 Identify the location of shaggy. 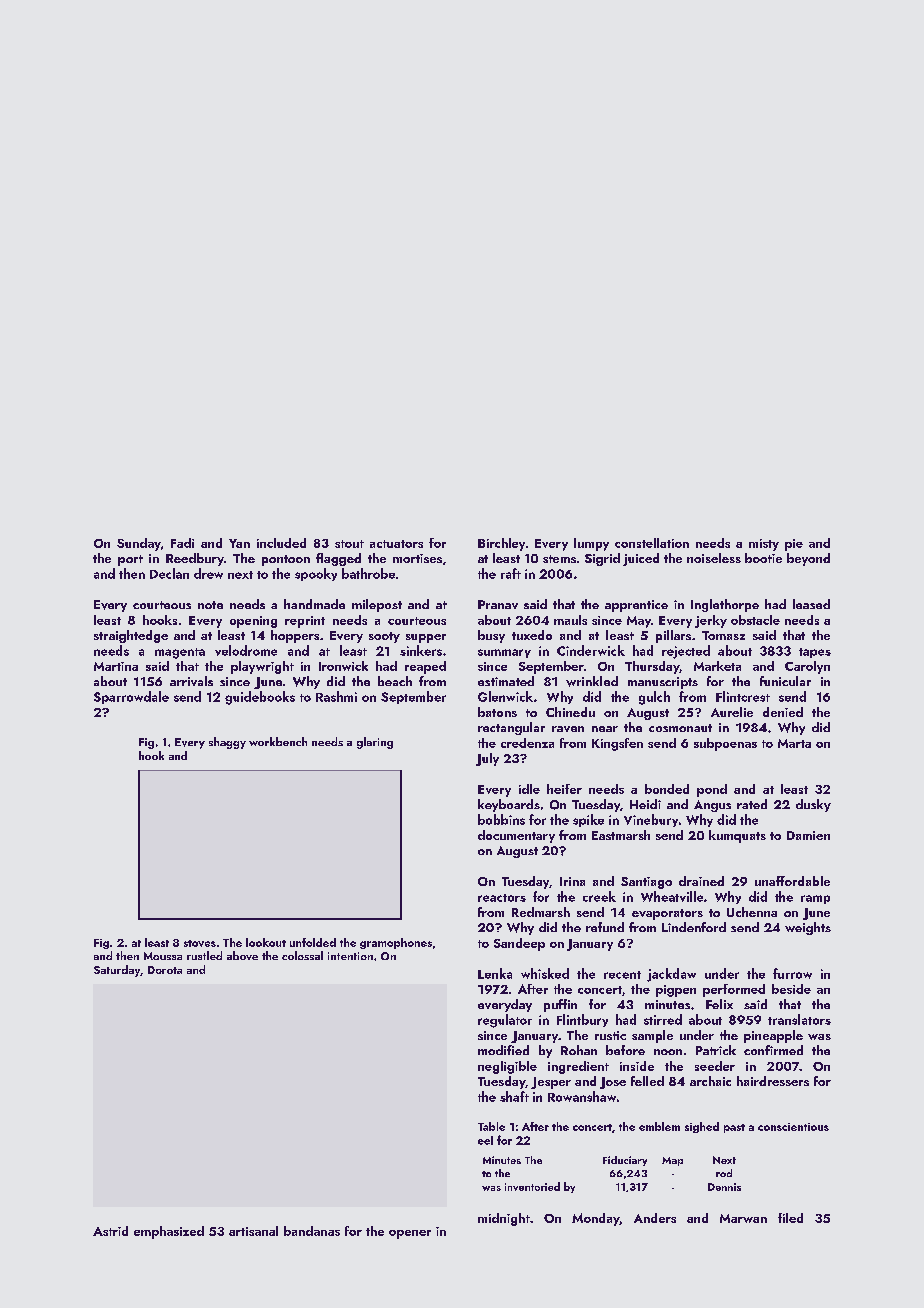
(227, 743).
